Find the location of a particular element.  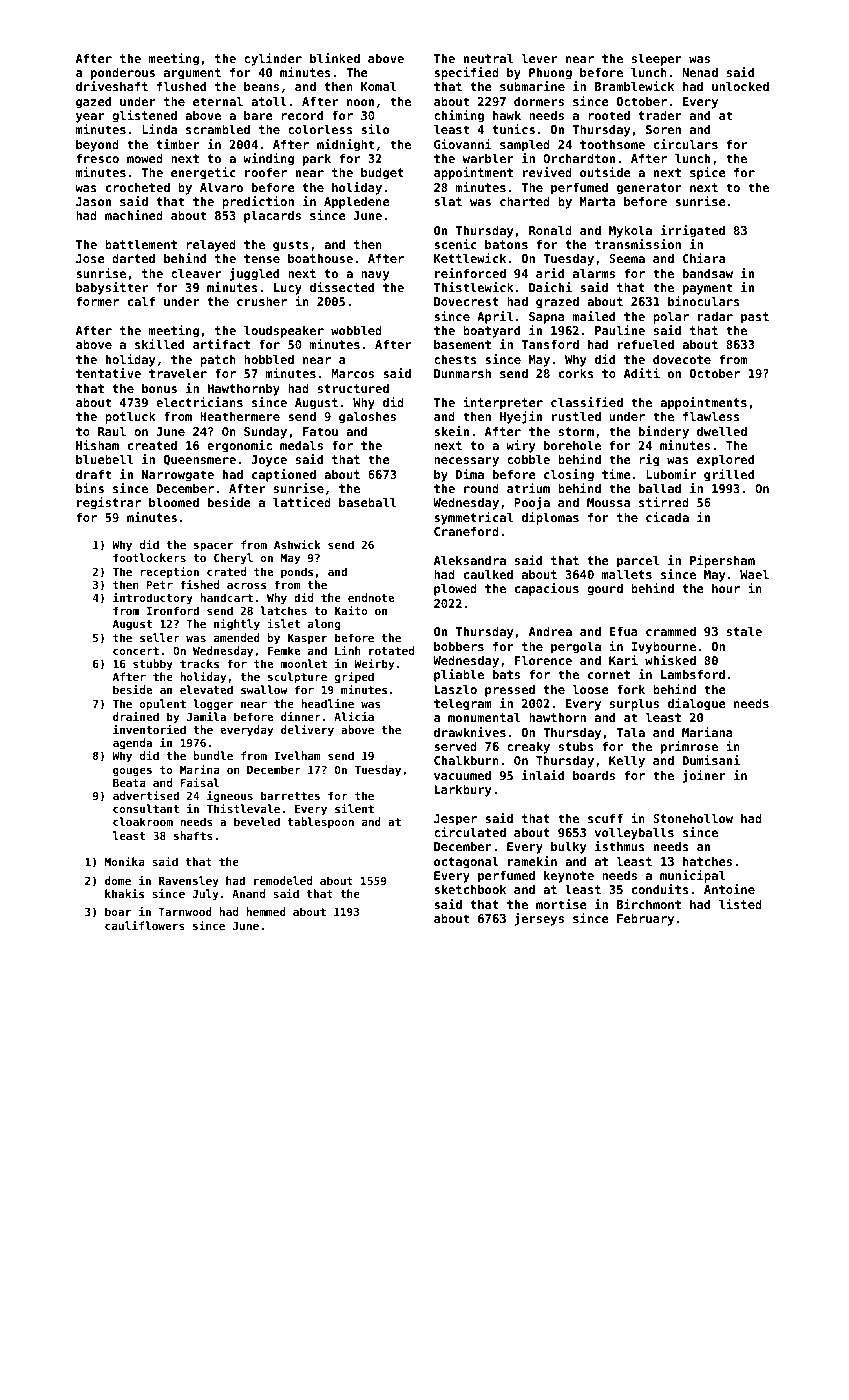

stale is located at coordinates (744, 631).
